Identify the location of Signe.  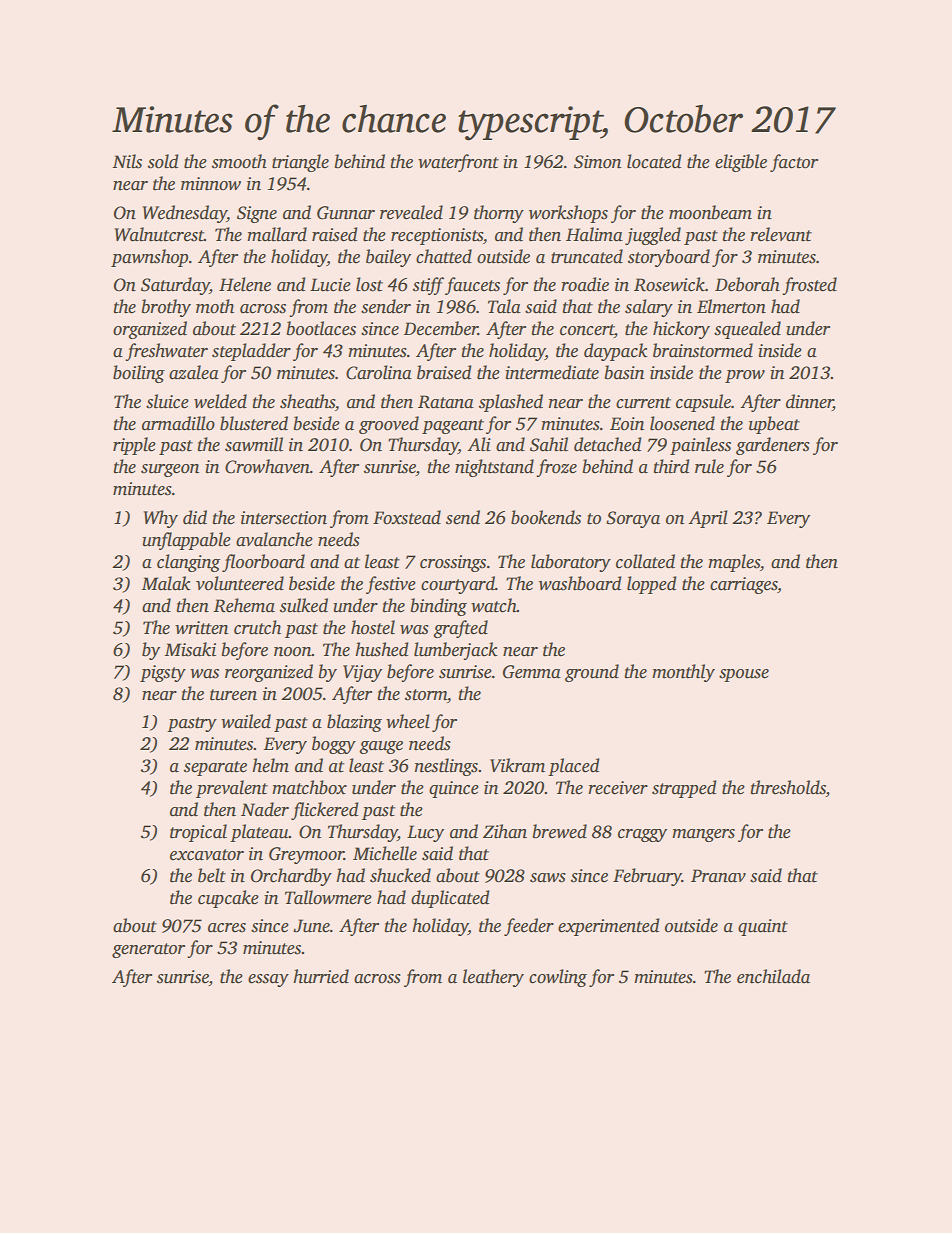
(257, 214).
